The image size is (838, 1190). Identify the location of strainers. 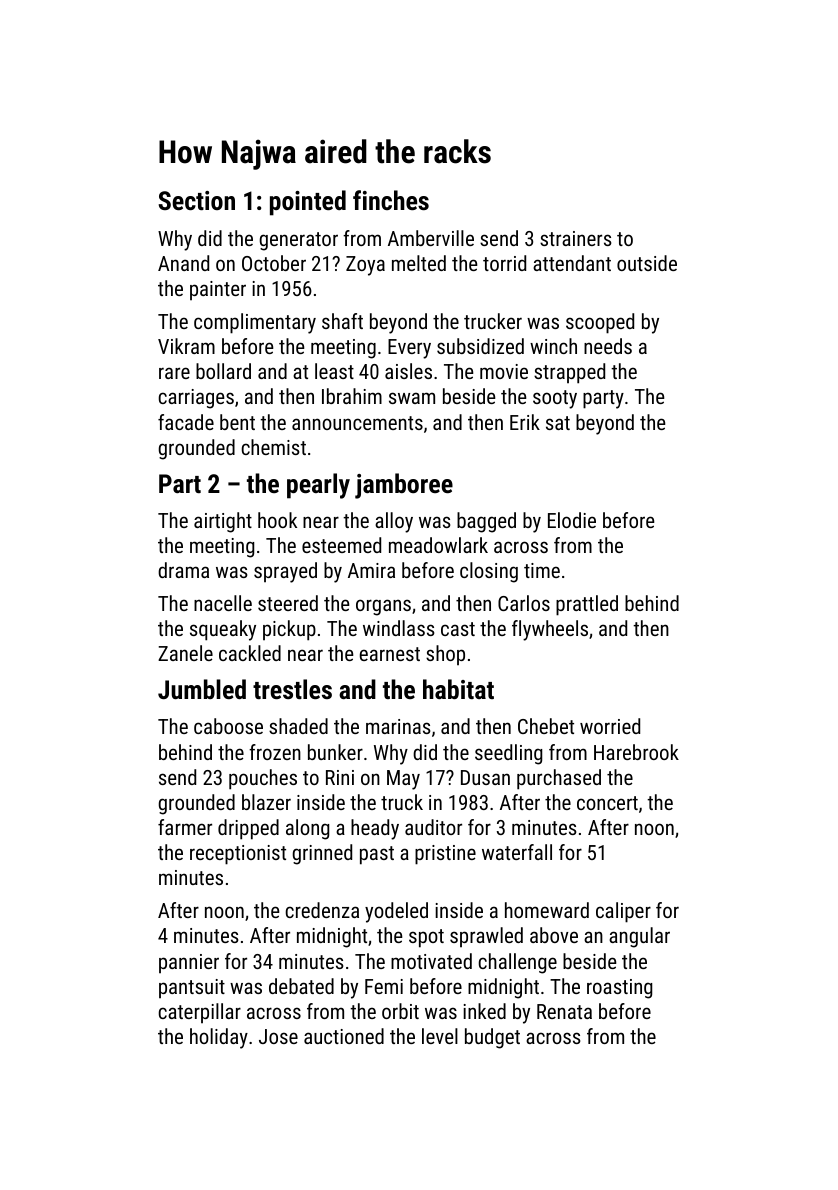
(576, 238).
